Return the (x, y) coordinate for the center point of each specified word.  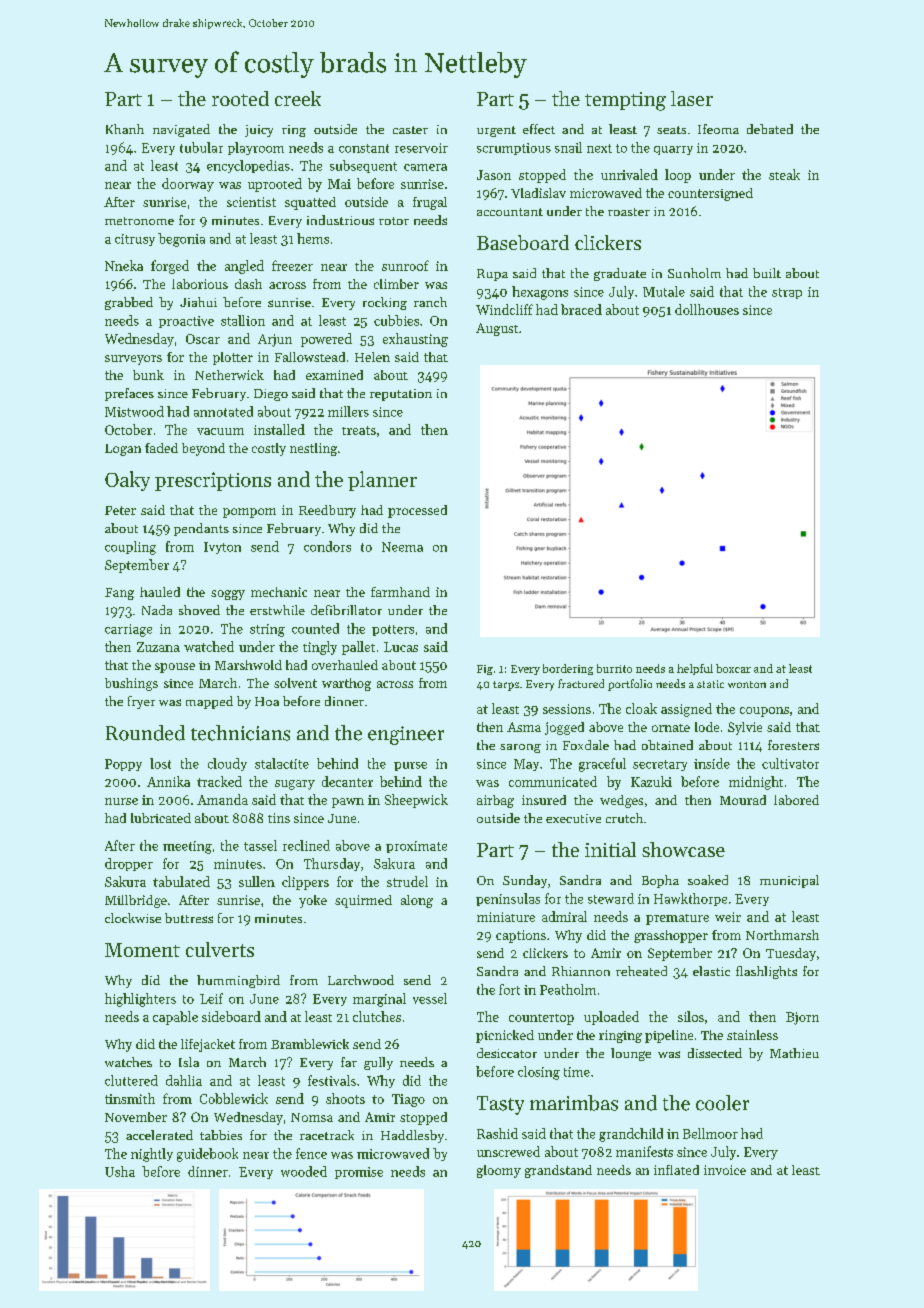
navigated (181, 130)
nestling (313, 449)
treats (359, 430)
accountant (510, 212)
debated (770, 129)
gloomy (499, 1171)
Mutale (664, 291)
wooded (304, 1171)
